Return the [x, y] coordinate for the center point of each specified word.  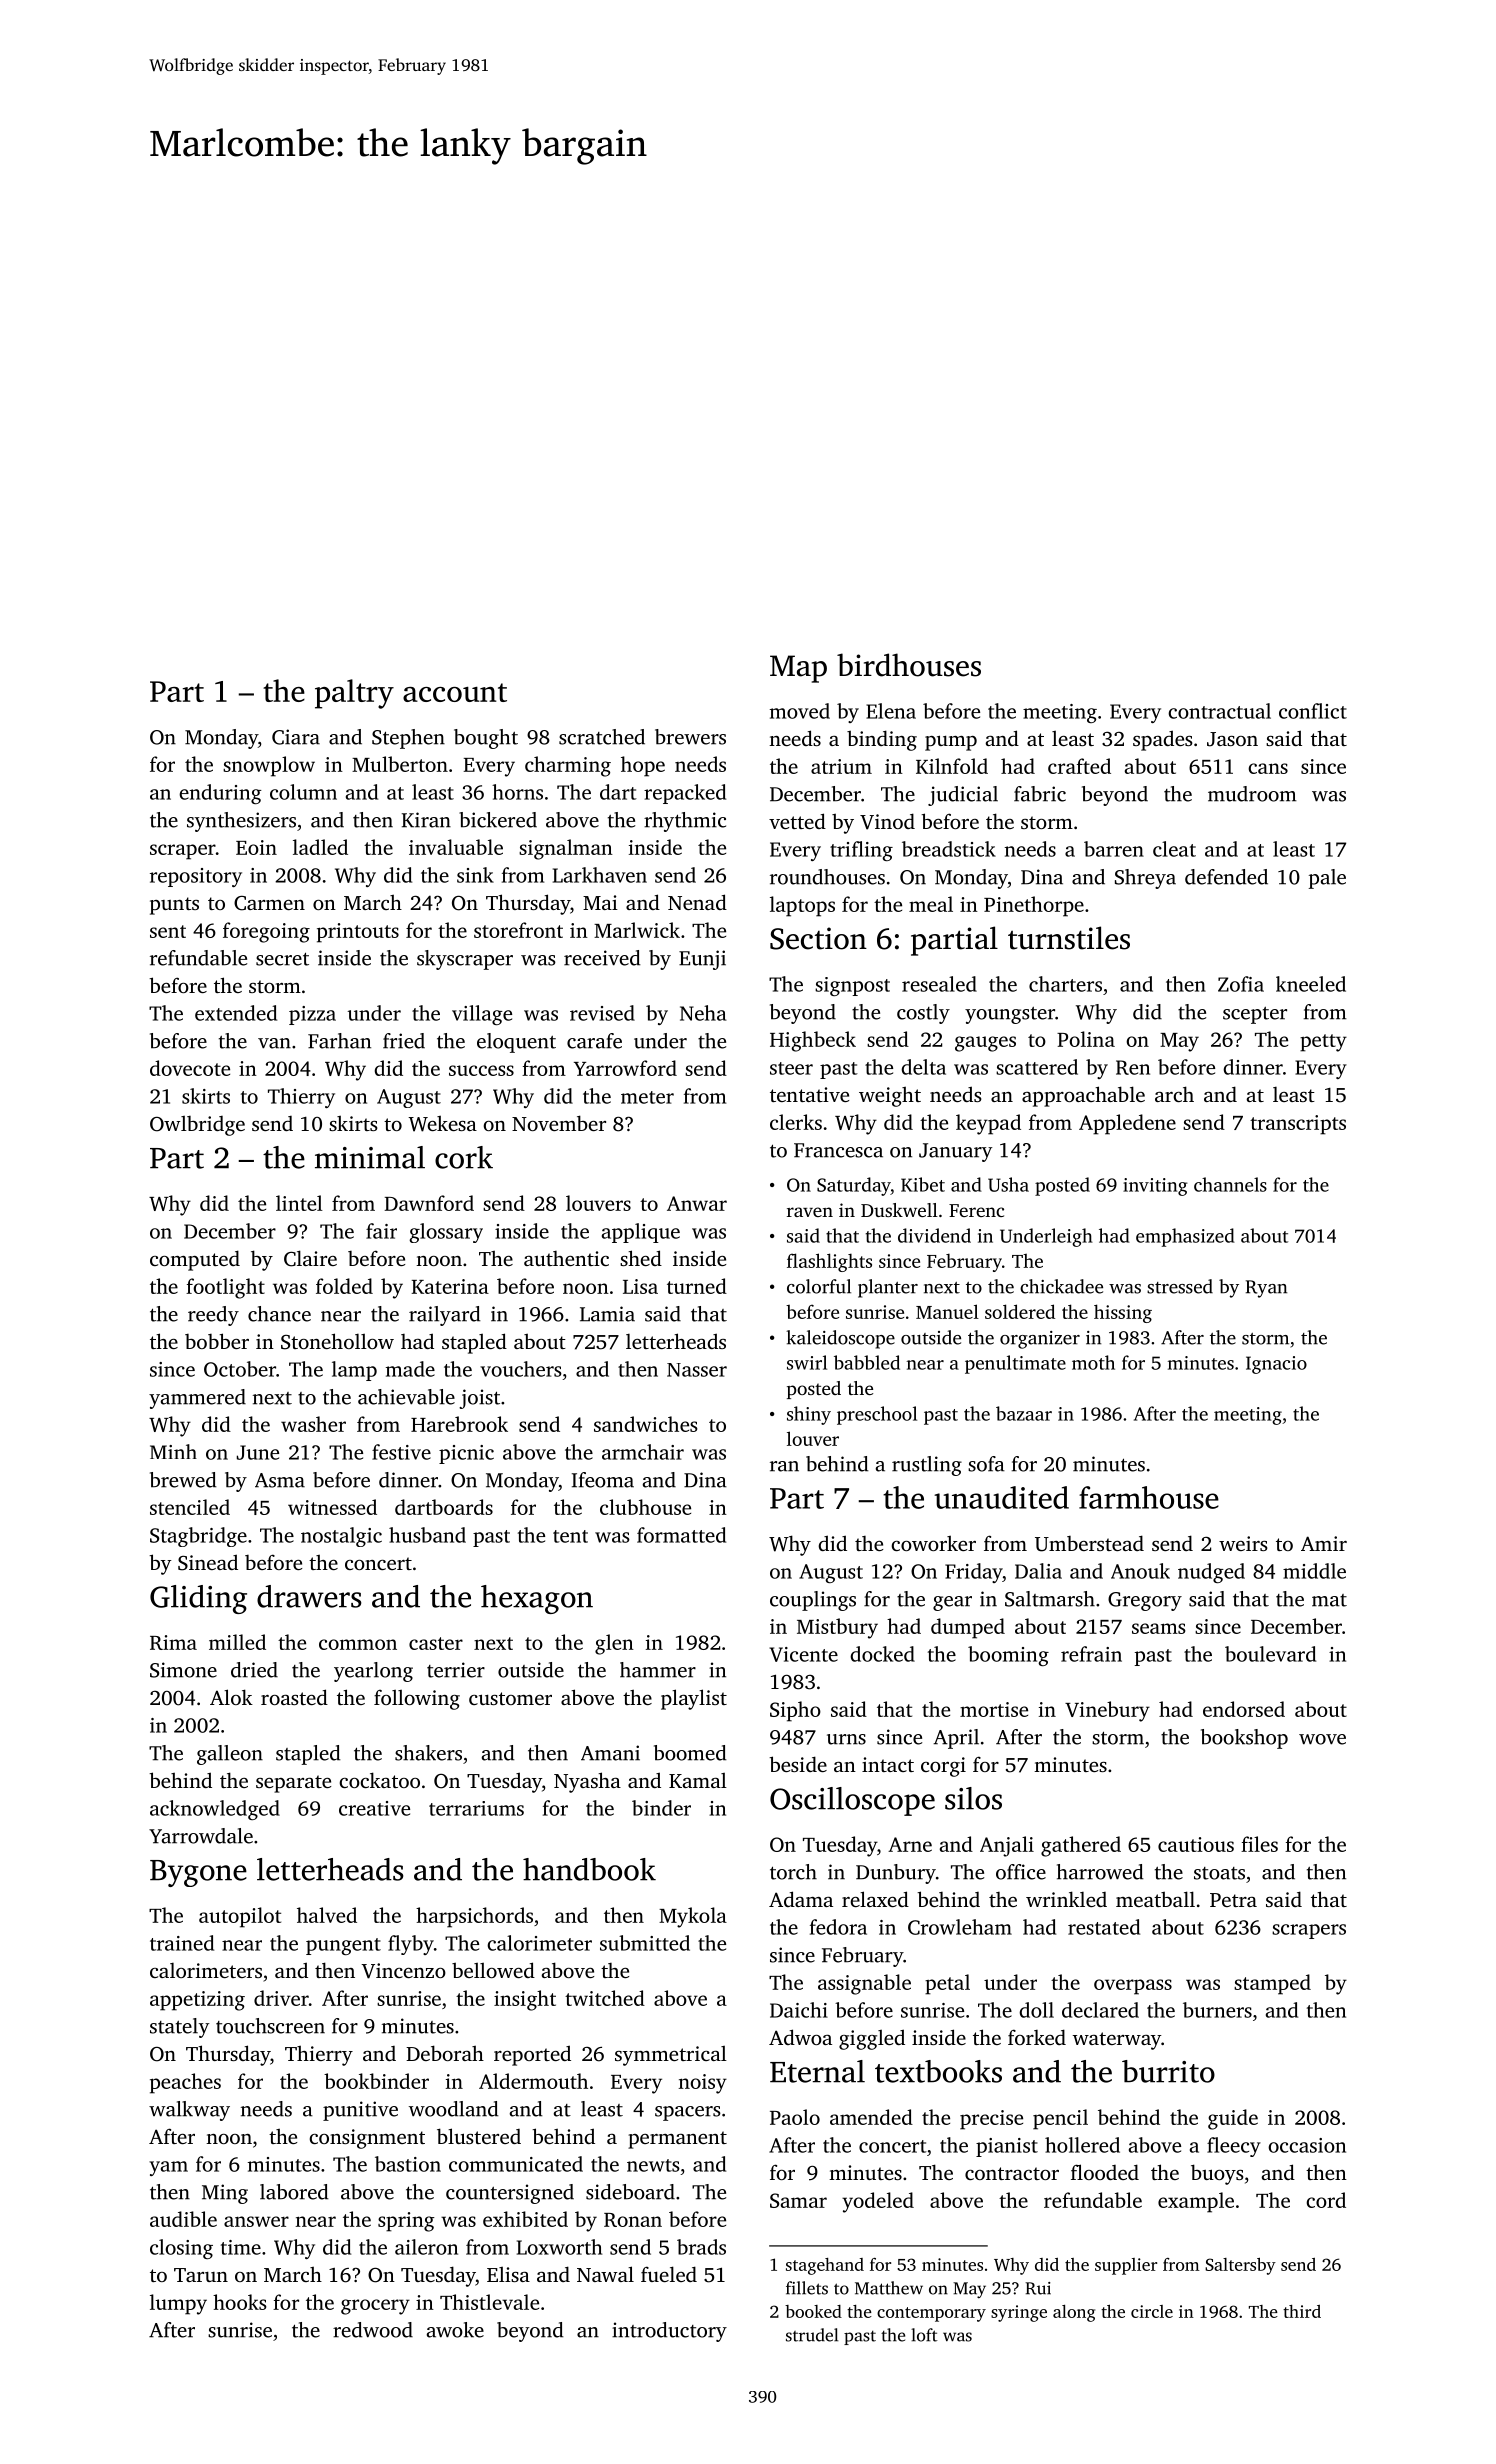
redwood [373, 2330]
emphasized [1185, 1237]
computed [195, 1260]
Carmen [269, 903]
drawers [309, 1596]
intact [888, 1764]
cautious [1196, 1844]
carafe [594, 1041]
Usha [1008, 1184]
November [559, 1123]
